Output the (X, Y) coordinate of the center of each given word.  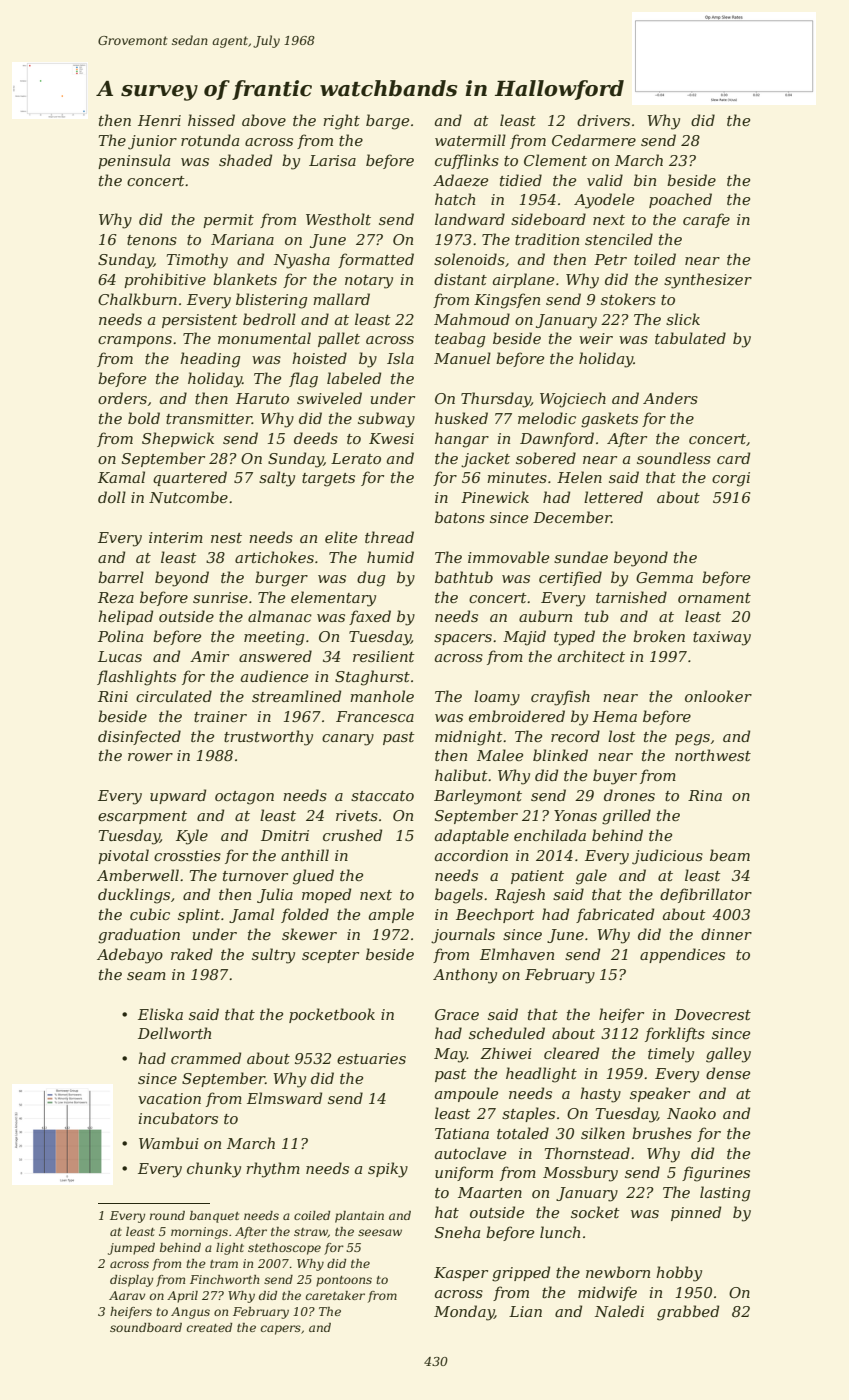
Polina (120, 636)
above (264, 120)
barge (387, 122)
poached (680, 200)
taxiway (722, 638)
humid (390, 557)
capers (281, 1330)
